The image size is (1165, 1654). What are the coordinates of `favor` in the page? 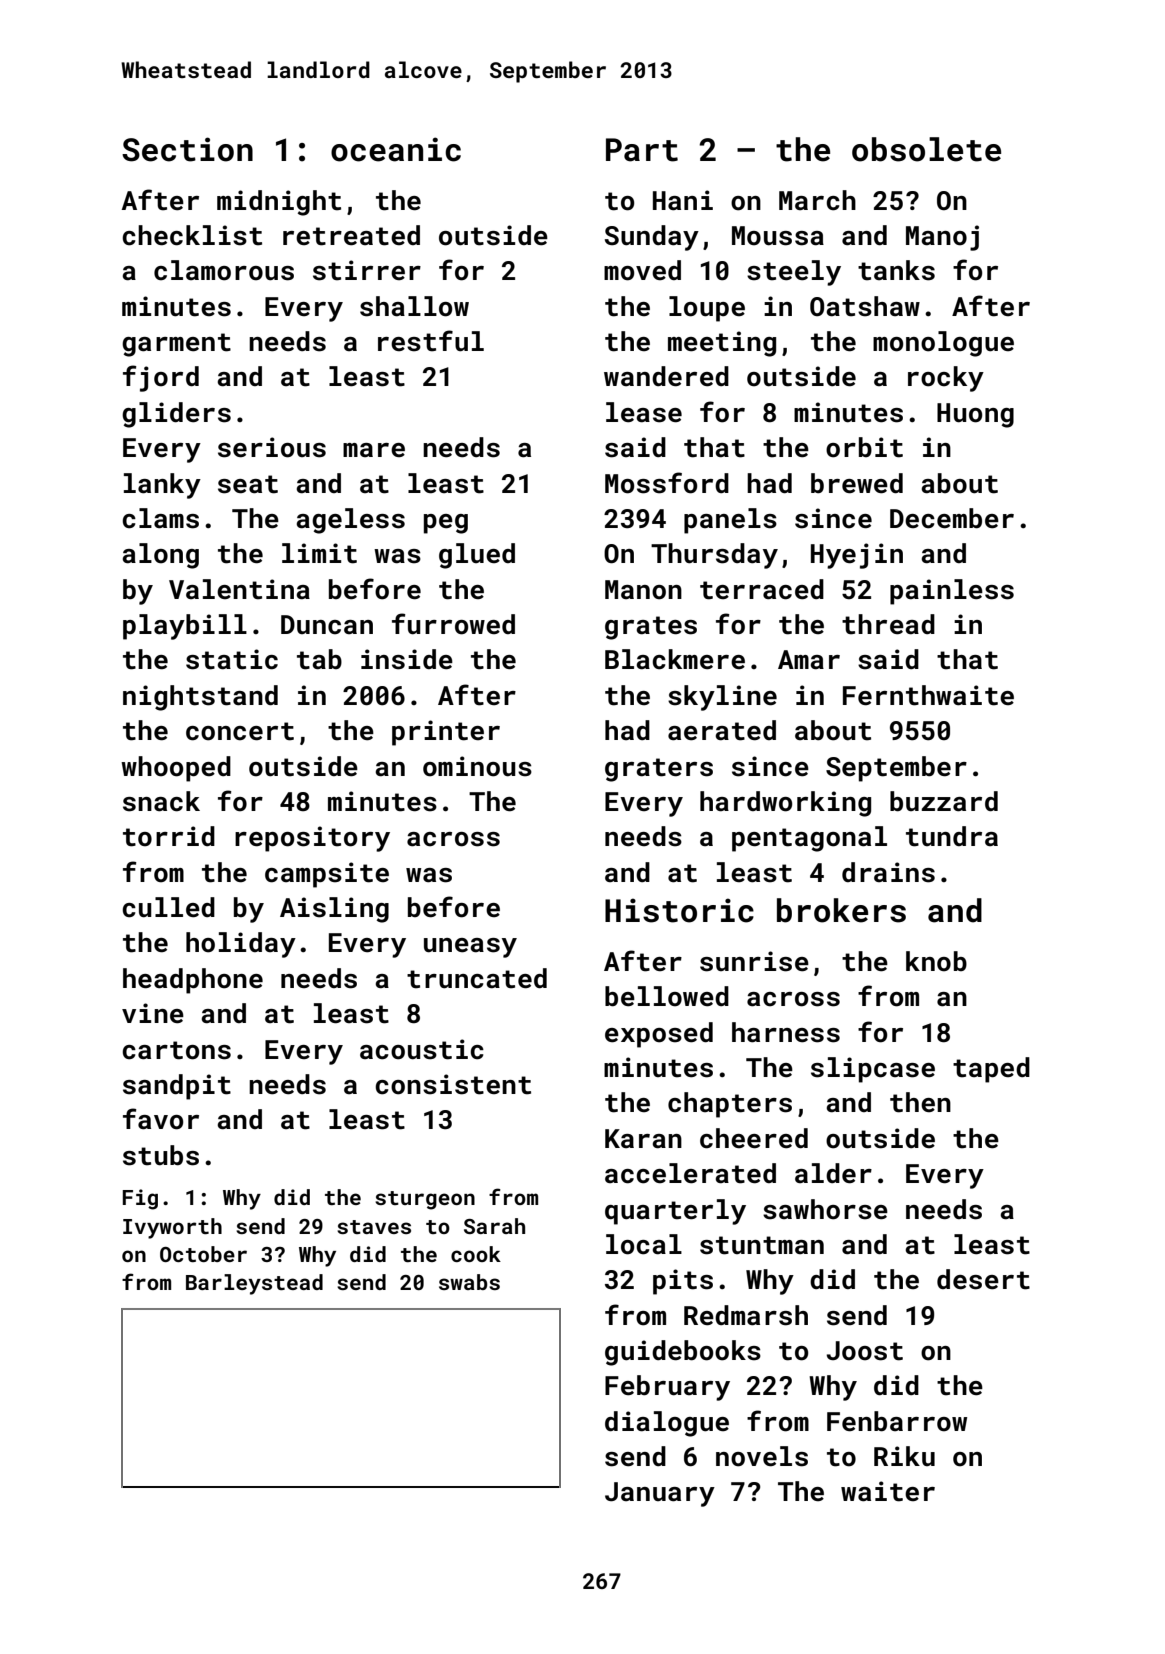 It's located at (161, 1119).
